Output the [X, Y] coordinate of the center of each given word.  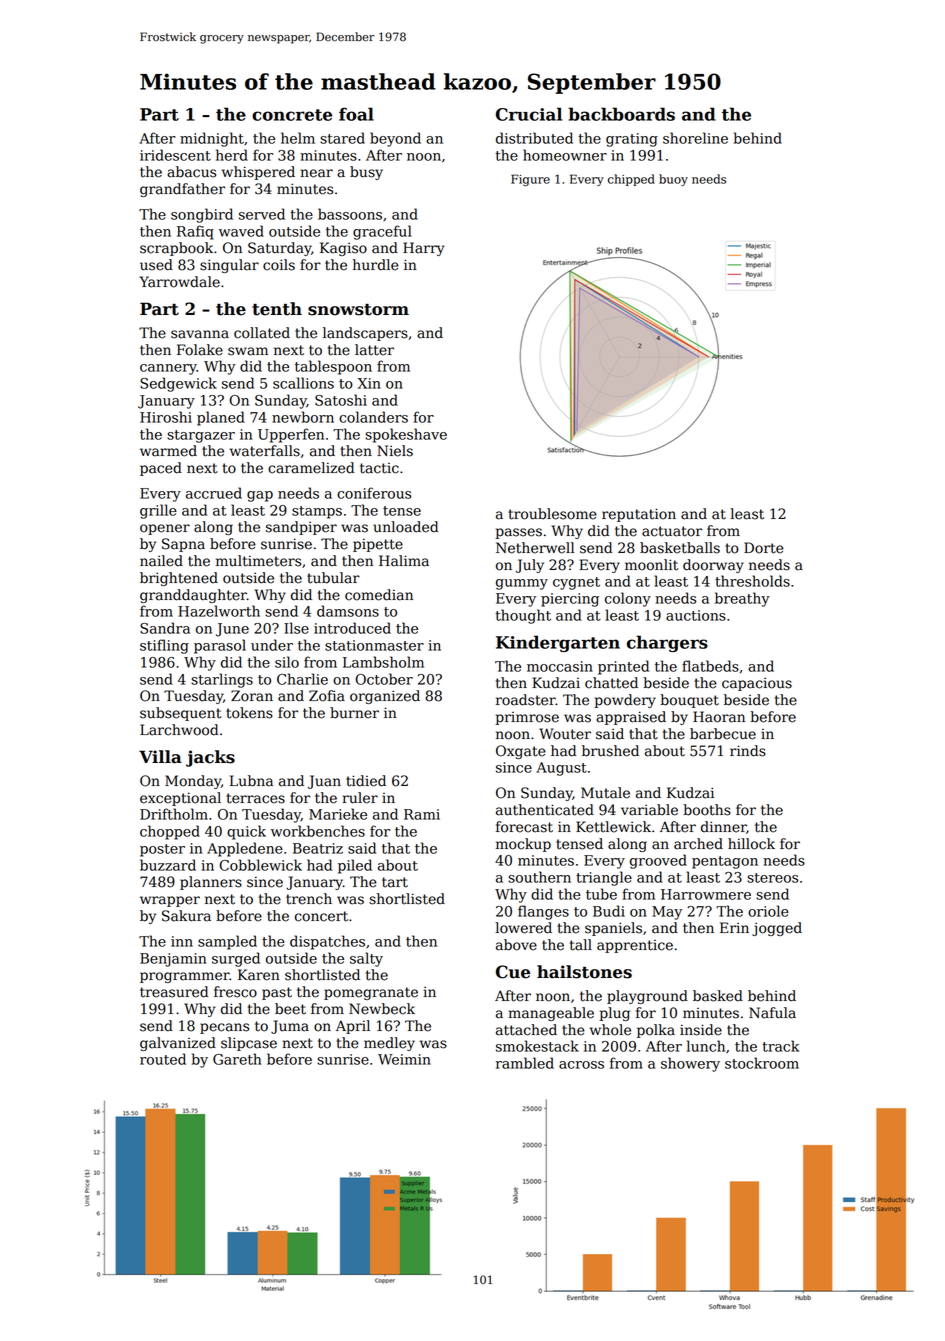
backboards [621, 114]
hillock [751, 844]
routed [163, 1059]
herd [232, 155]
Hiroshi [166, 417]
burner [354, 713]
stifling [164, 646]
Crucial [529, 114]
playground [647, 997]
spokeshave [406, 435]
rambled [525, 1063]
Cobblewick [261, 865]
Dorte [764, 548]
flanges [543, 912]
